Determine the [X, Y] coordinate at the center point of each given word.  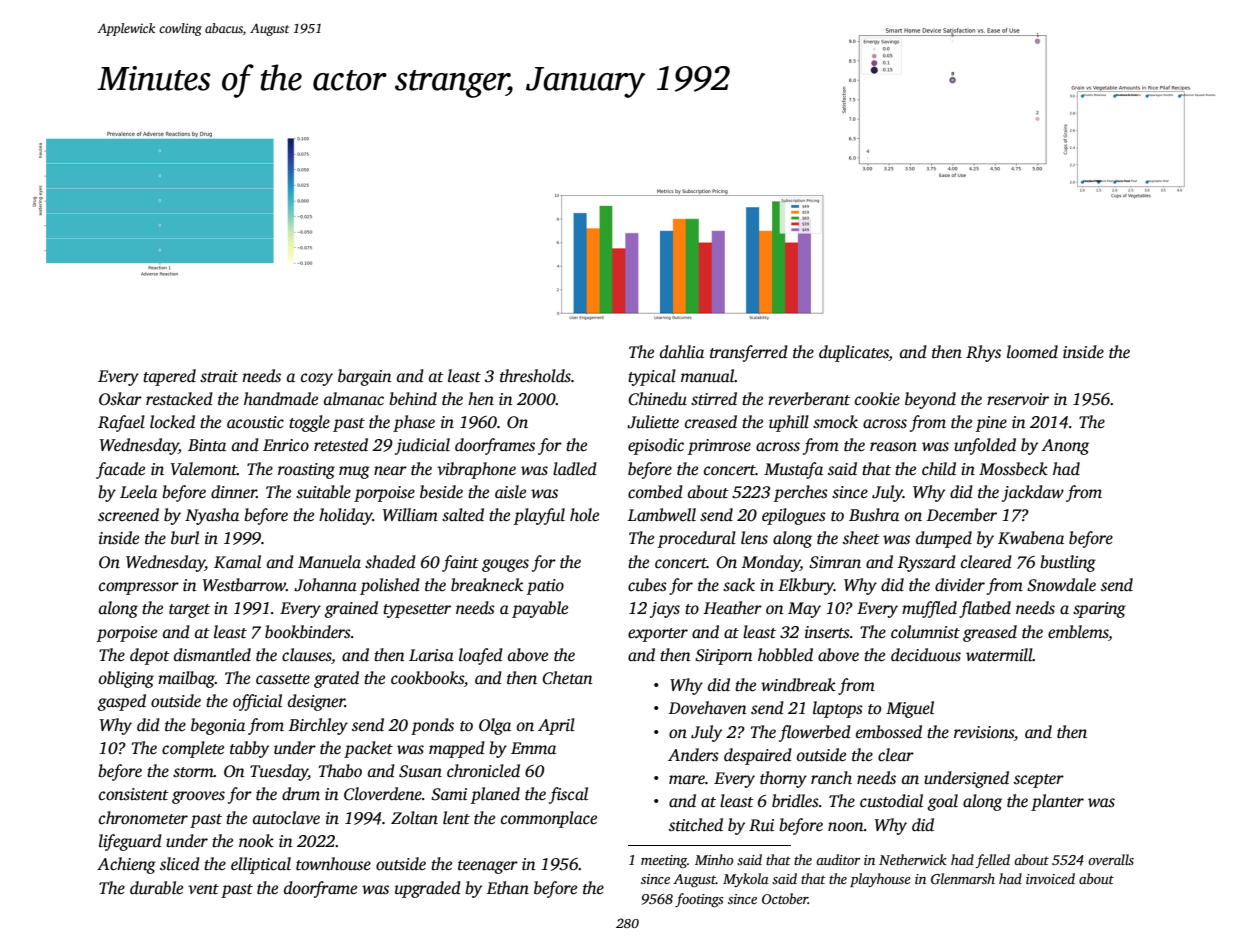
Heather [732, 607]
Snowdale [1061, 585]
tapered [169, 377]
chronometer [143, 818]
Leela [138, 492]
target [189, 611]
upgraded [428, 889]
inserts [827, 632]
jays [665, 610]
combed [655, 492]
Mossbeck [1013, 469]
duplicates [854, 353]
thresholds [535, 376]
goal [942, 802]
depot [150, 656]
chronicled [483, 770]
